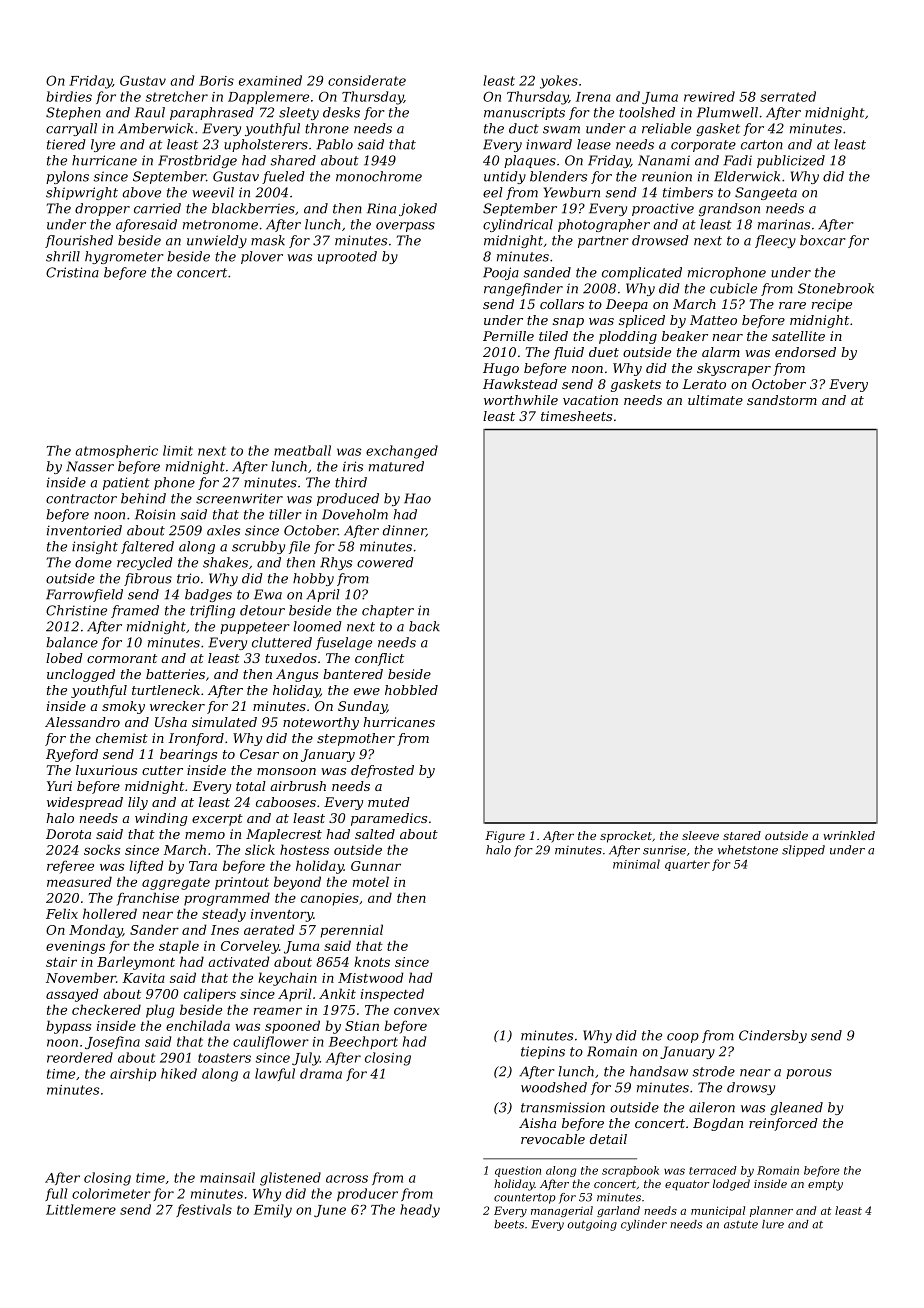 The width and height of the screenshot is (924, 1308). What do you see at coordinates (251, 786) in the screenshot?
I see `total` at bounding box center [251, 786].
